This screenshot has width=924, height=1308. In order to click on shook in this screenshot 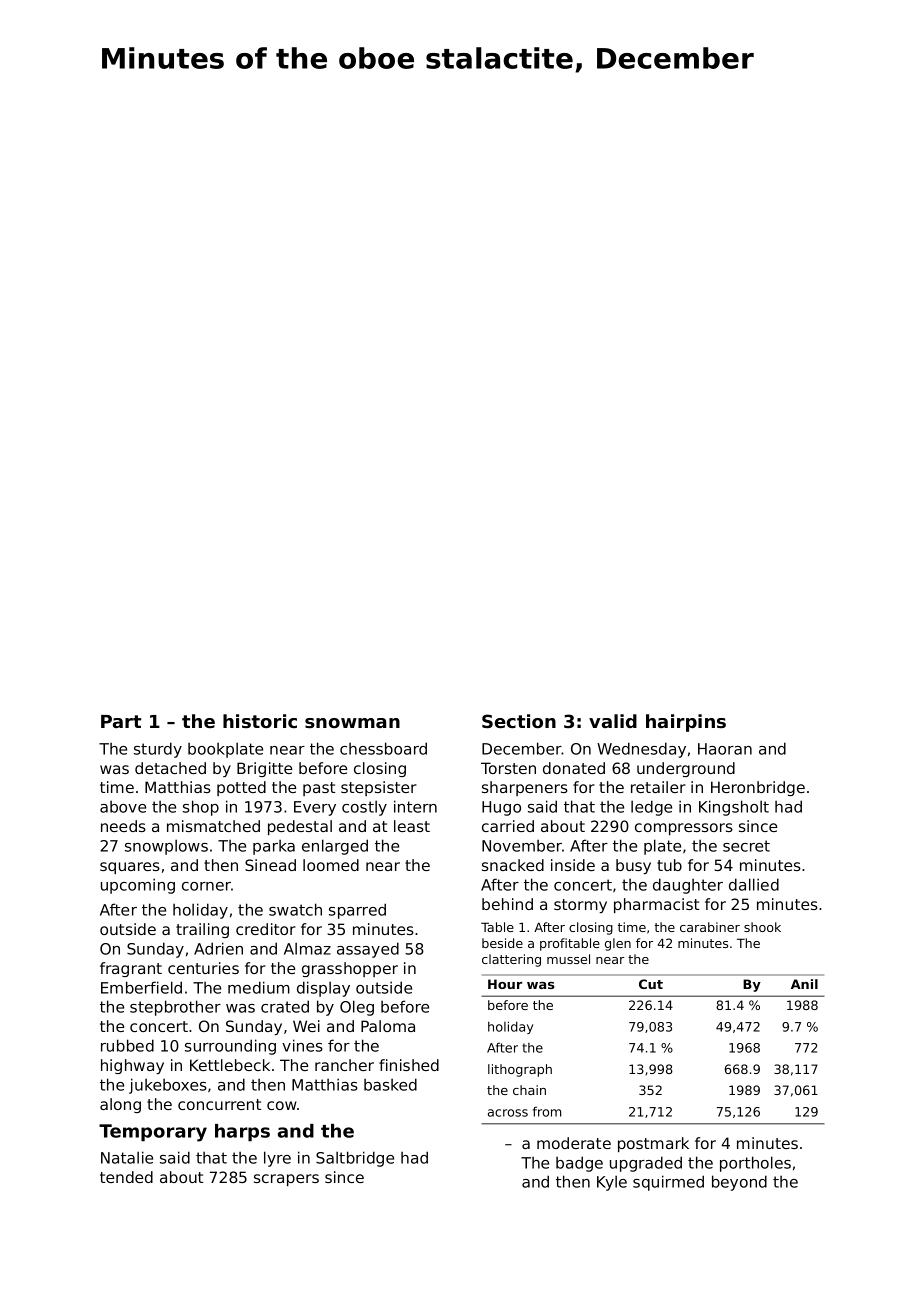, I will do `click(762, 927)`.
